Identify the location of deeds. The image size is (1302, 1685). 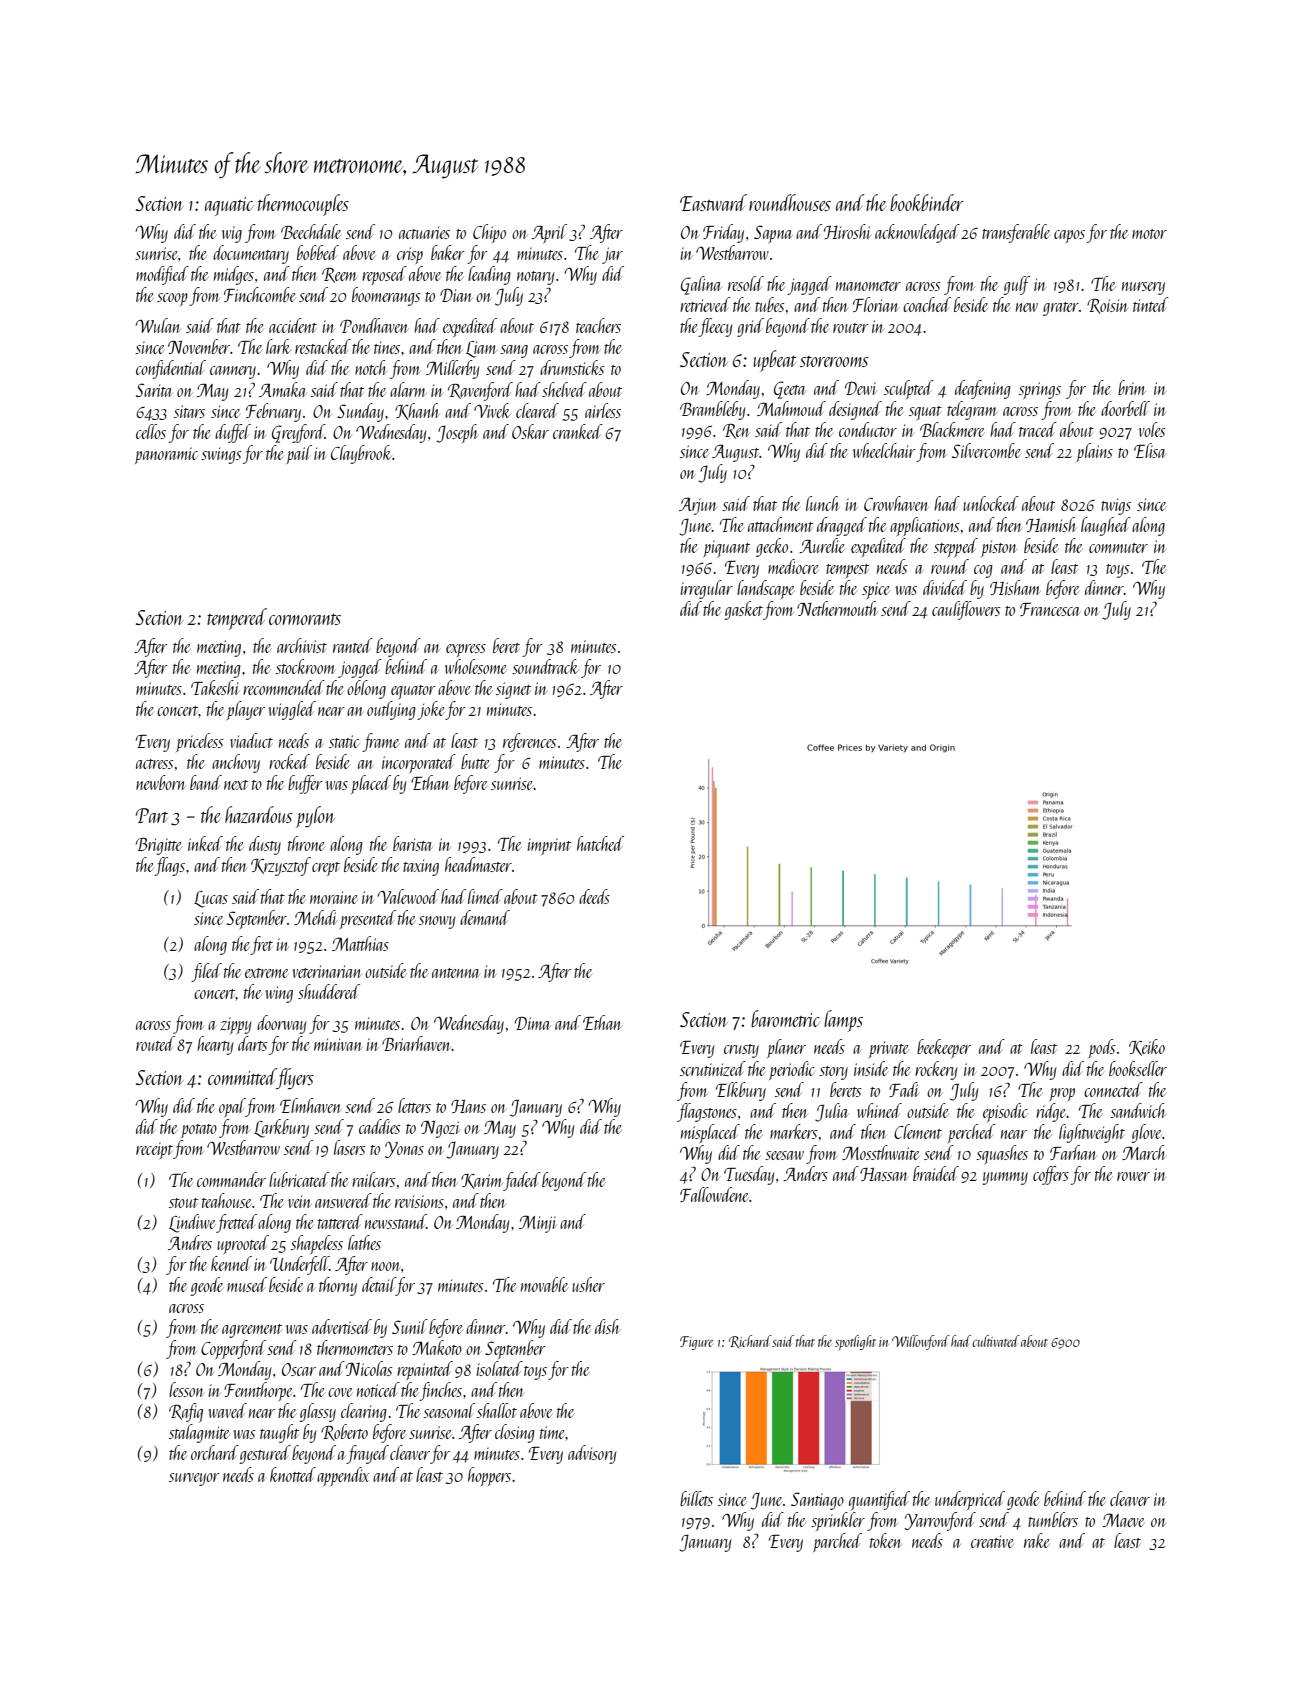
(594, 896).
